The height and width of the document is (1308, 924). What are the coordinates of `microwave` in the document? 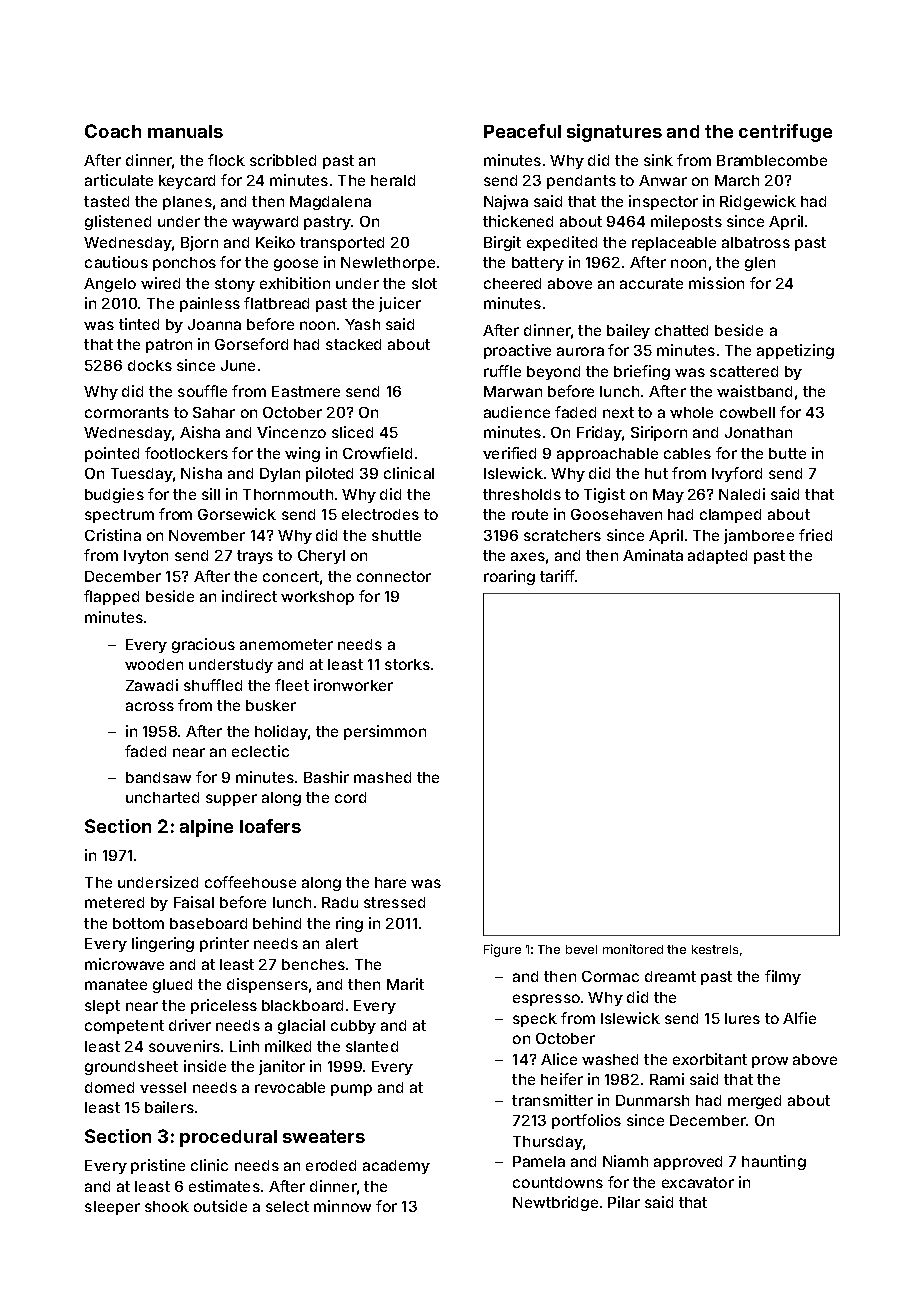 It's located at (124, 964).
